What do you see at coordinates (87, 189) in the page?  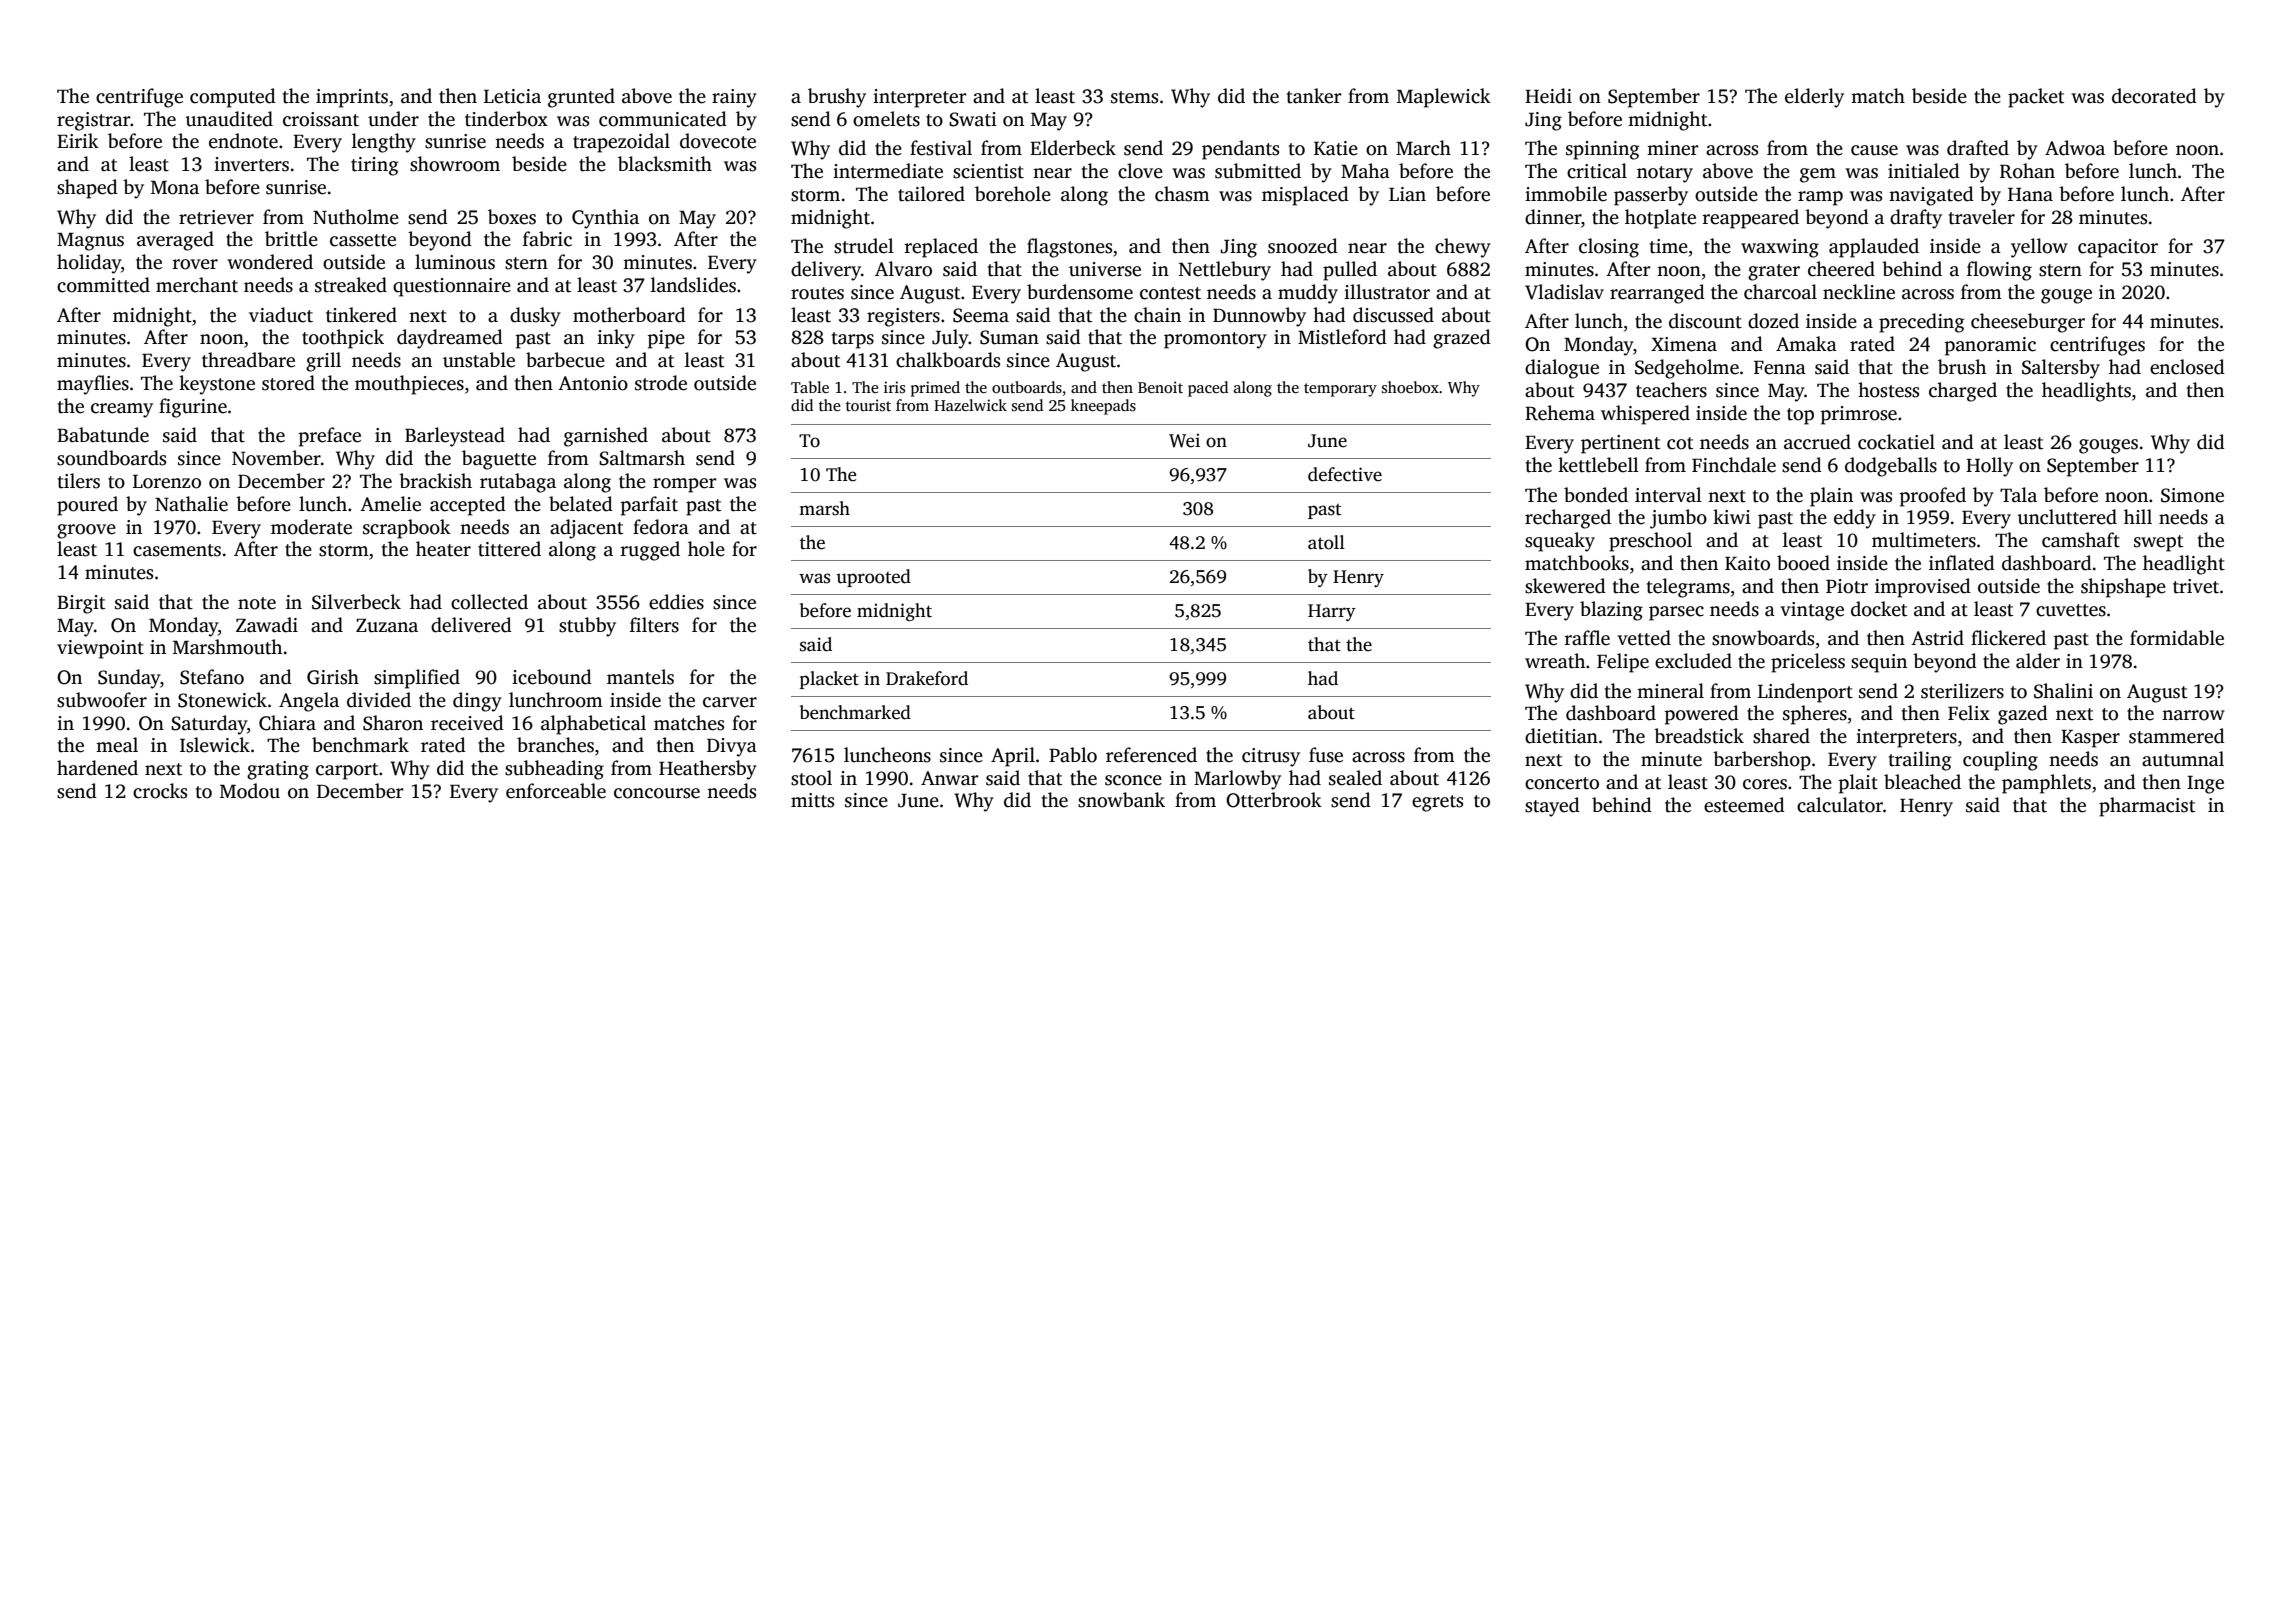 I see `shaped` at bounding box center [87, 189].
